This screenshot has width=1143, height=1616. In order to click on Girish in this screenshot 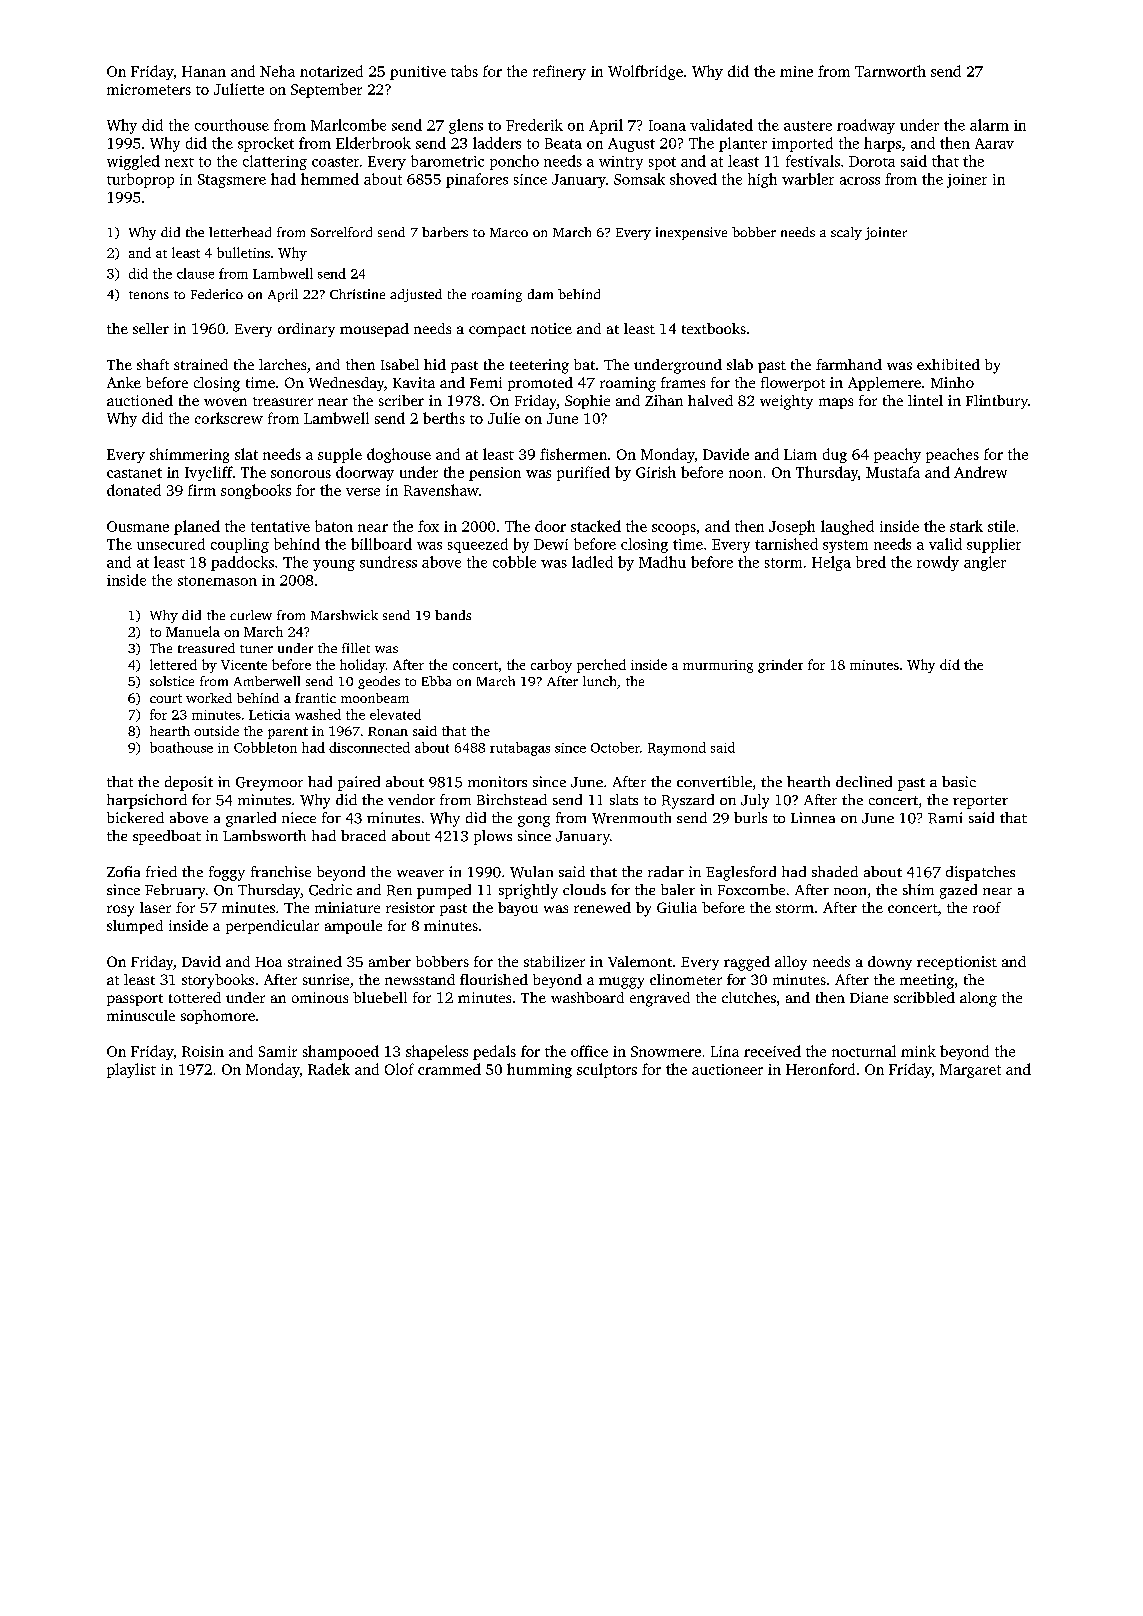, I will do `click(656, 472)`.
